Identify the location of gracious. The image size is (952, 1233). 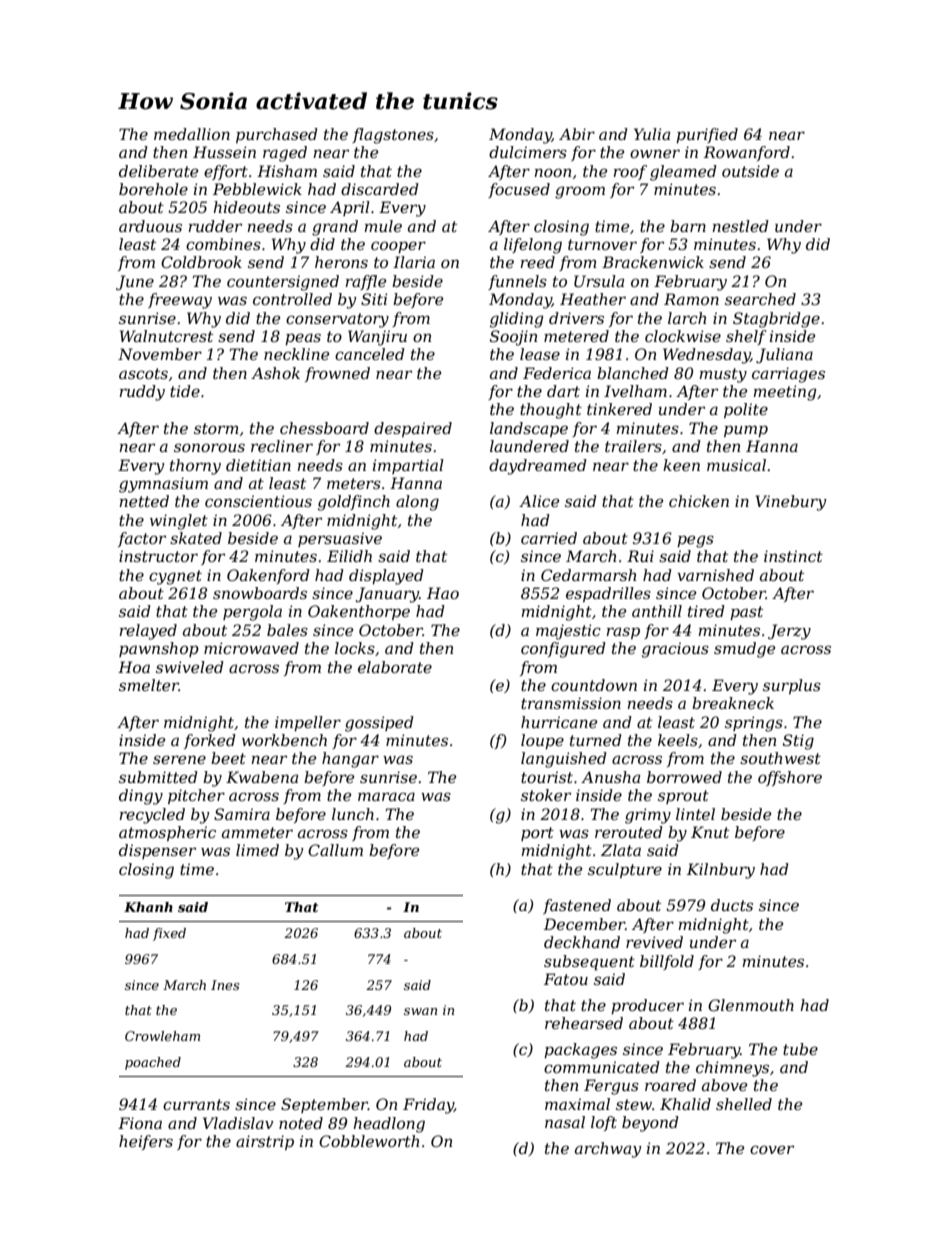
(675, 650).
